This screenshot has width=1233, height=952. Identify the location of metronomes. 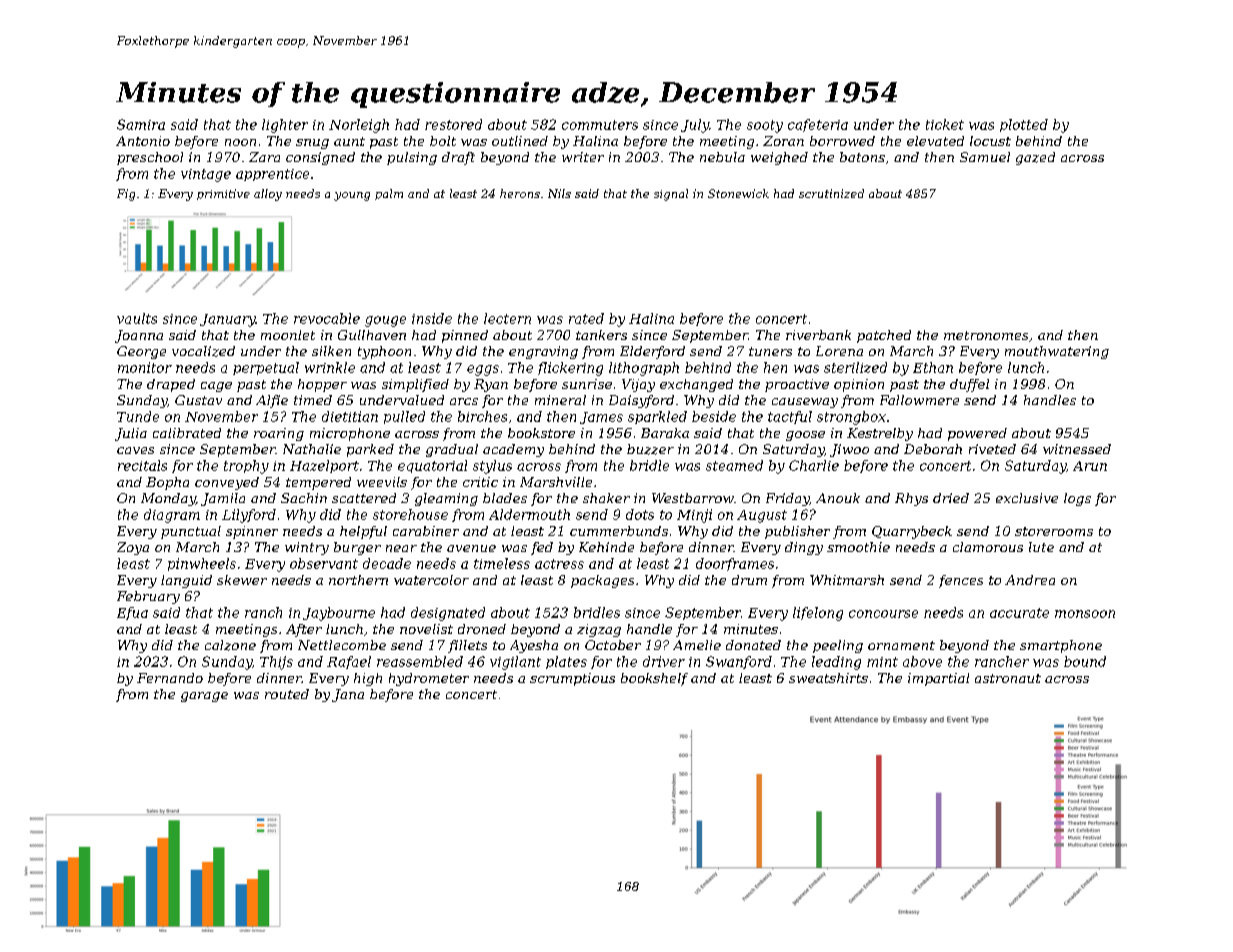
(986, 335).
